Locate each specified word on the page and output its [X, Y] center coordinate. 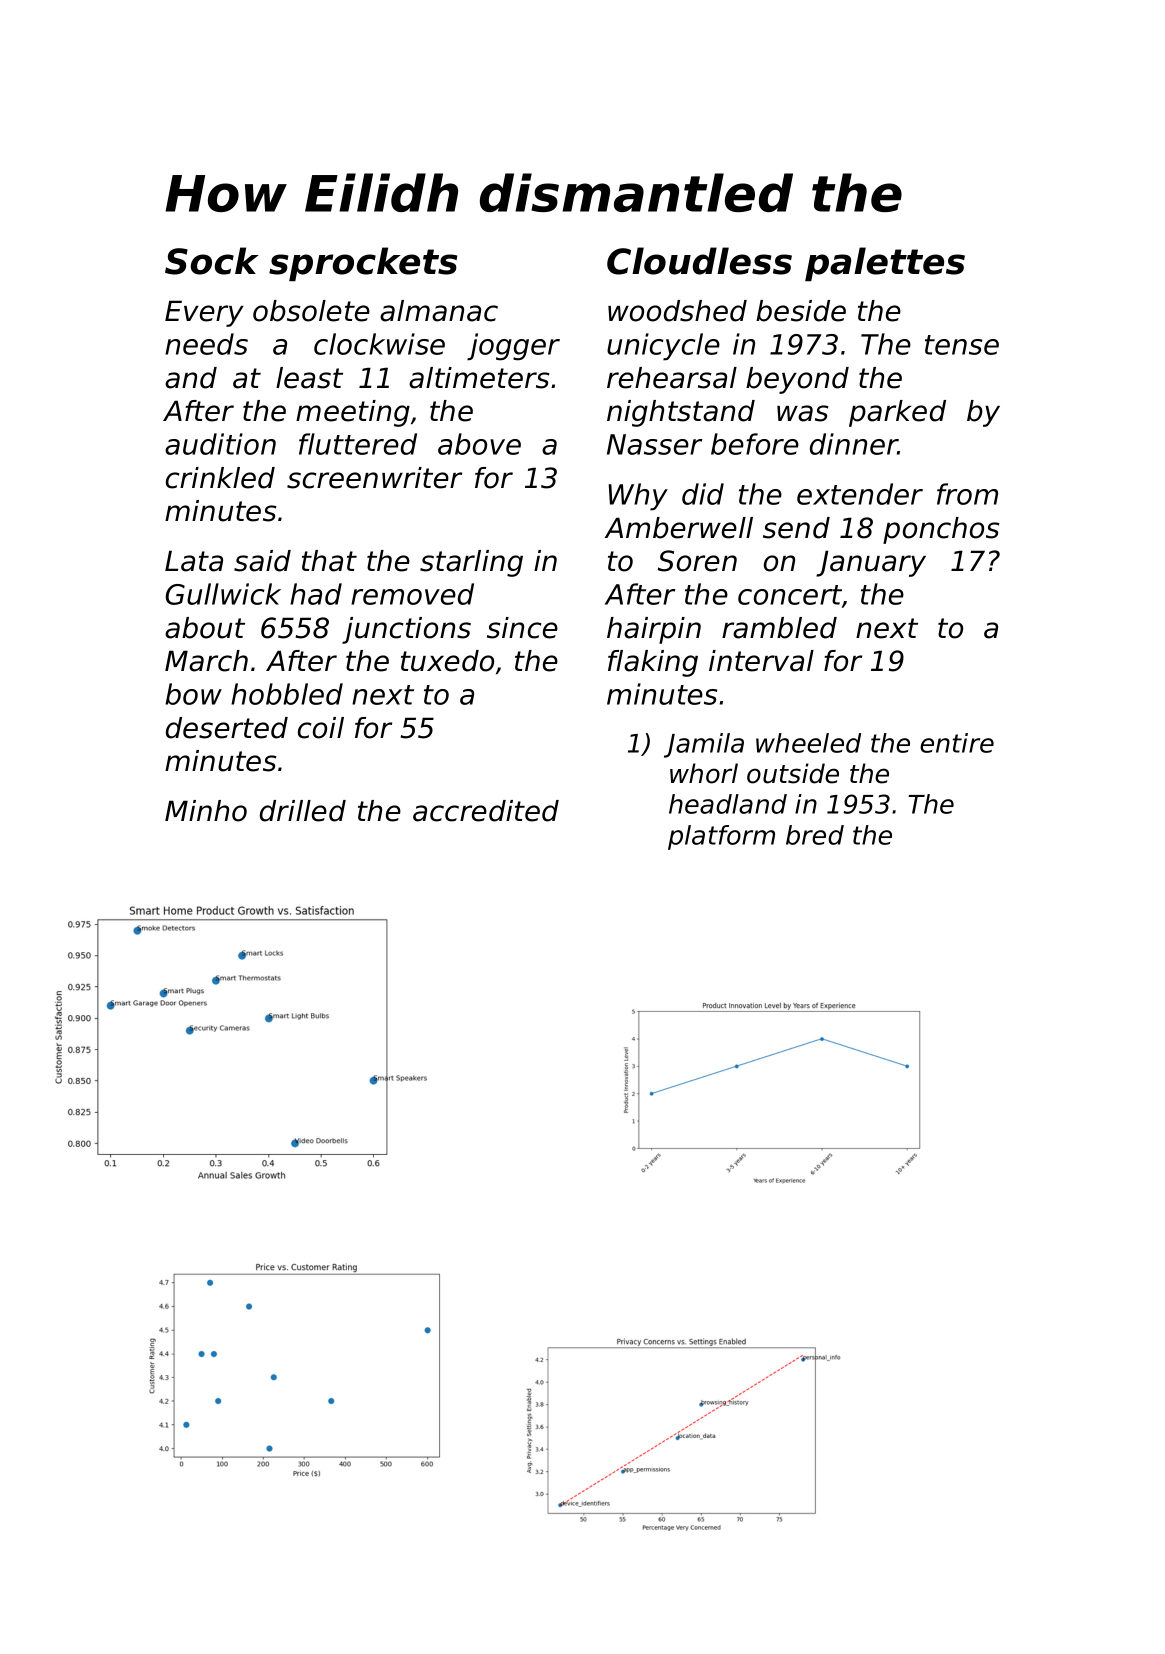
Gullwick [223, 594]
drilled [303, 811]
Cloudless [699, 261]
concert [790, 595]
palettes [885, 264]
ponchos [941, 530]
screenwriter [374, 478]
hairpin [654, 630]
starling [471, 563]
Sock [212, 261]
